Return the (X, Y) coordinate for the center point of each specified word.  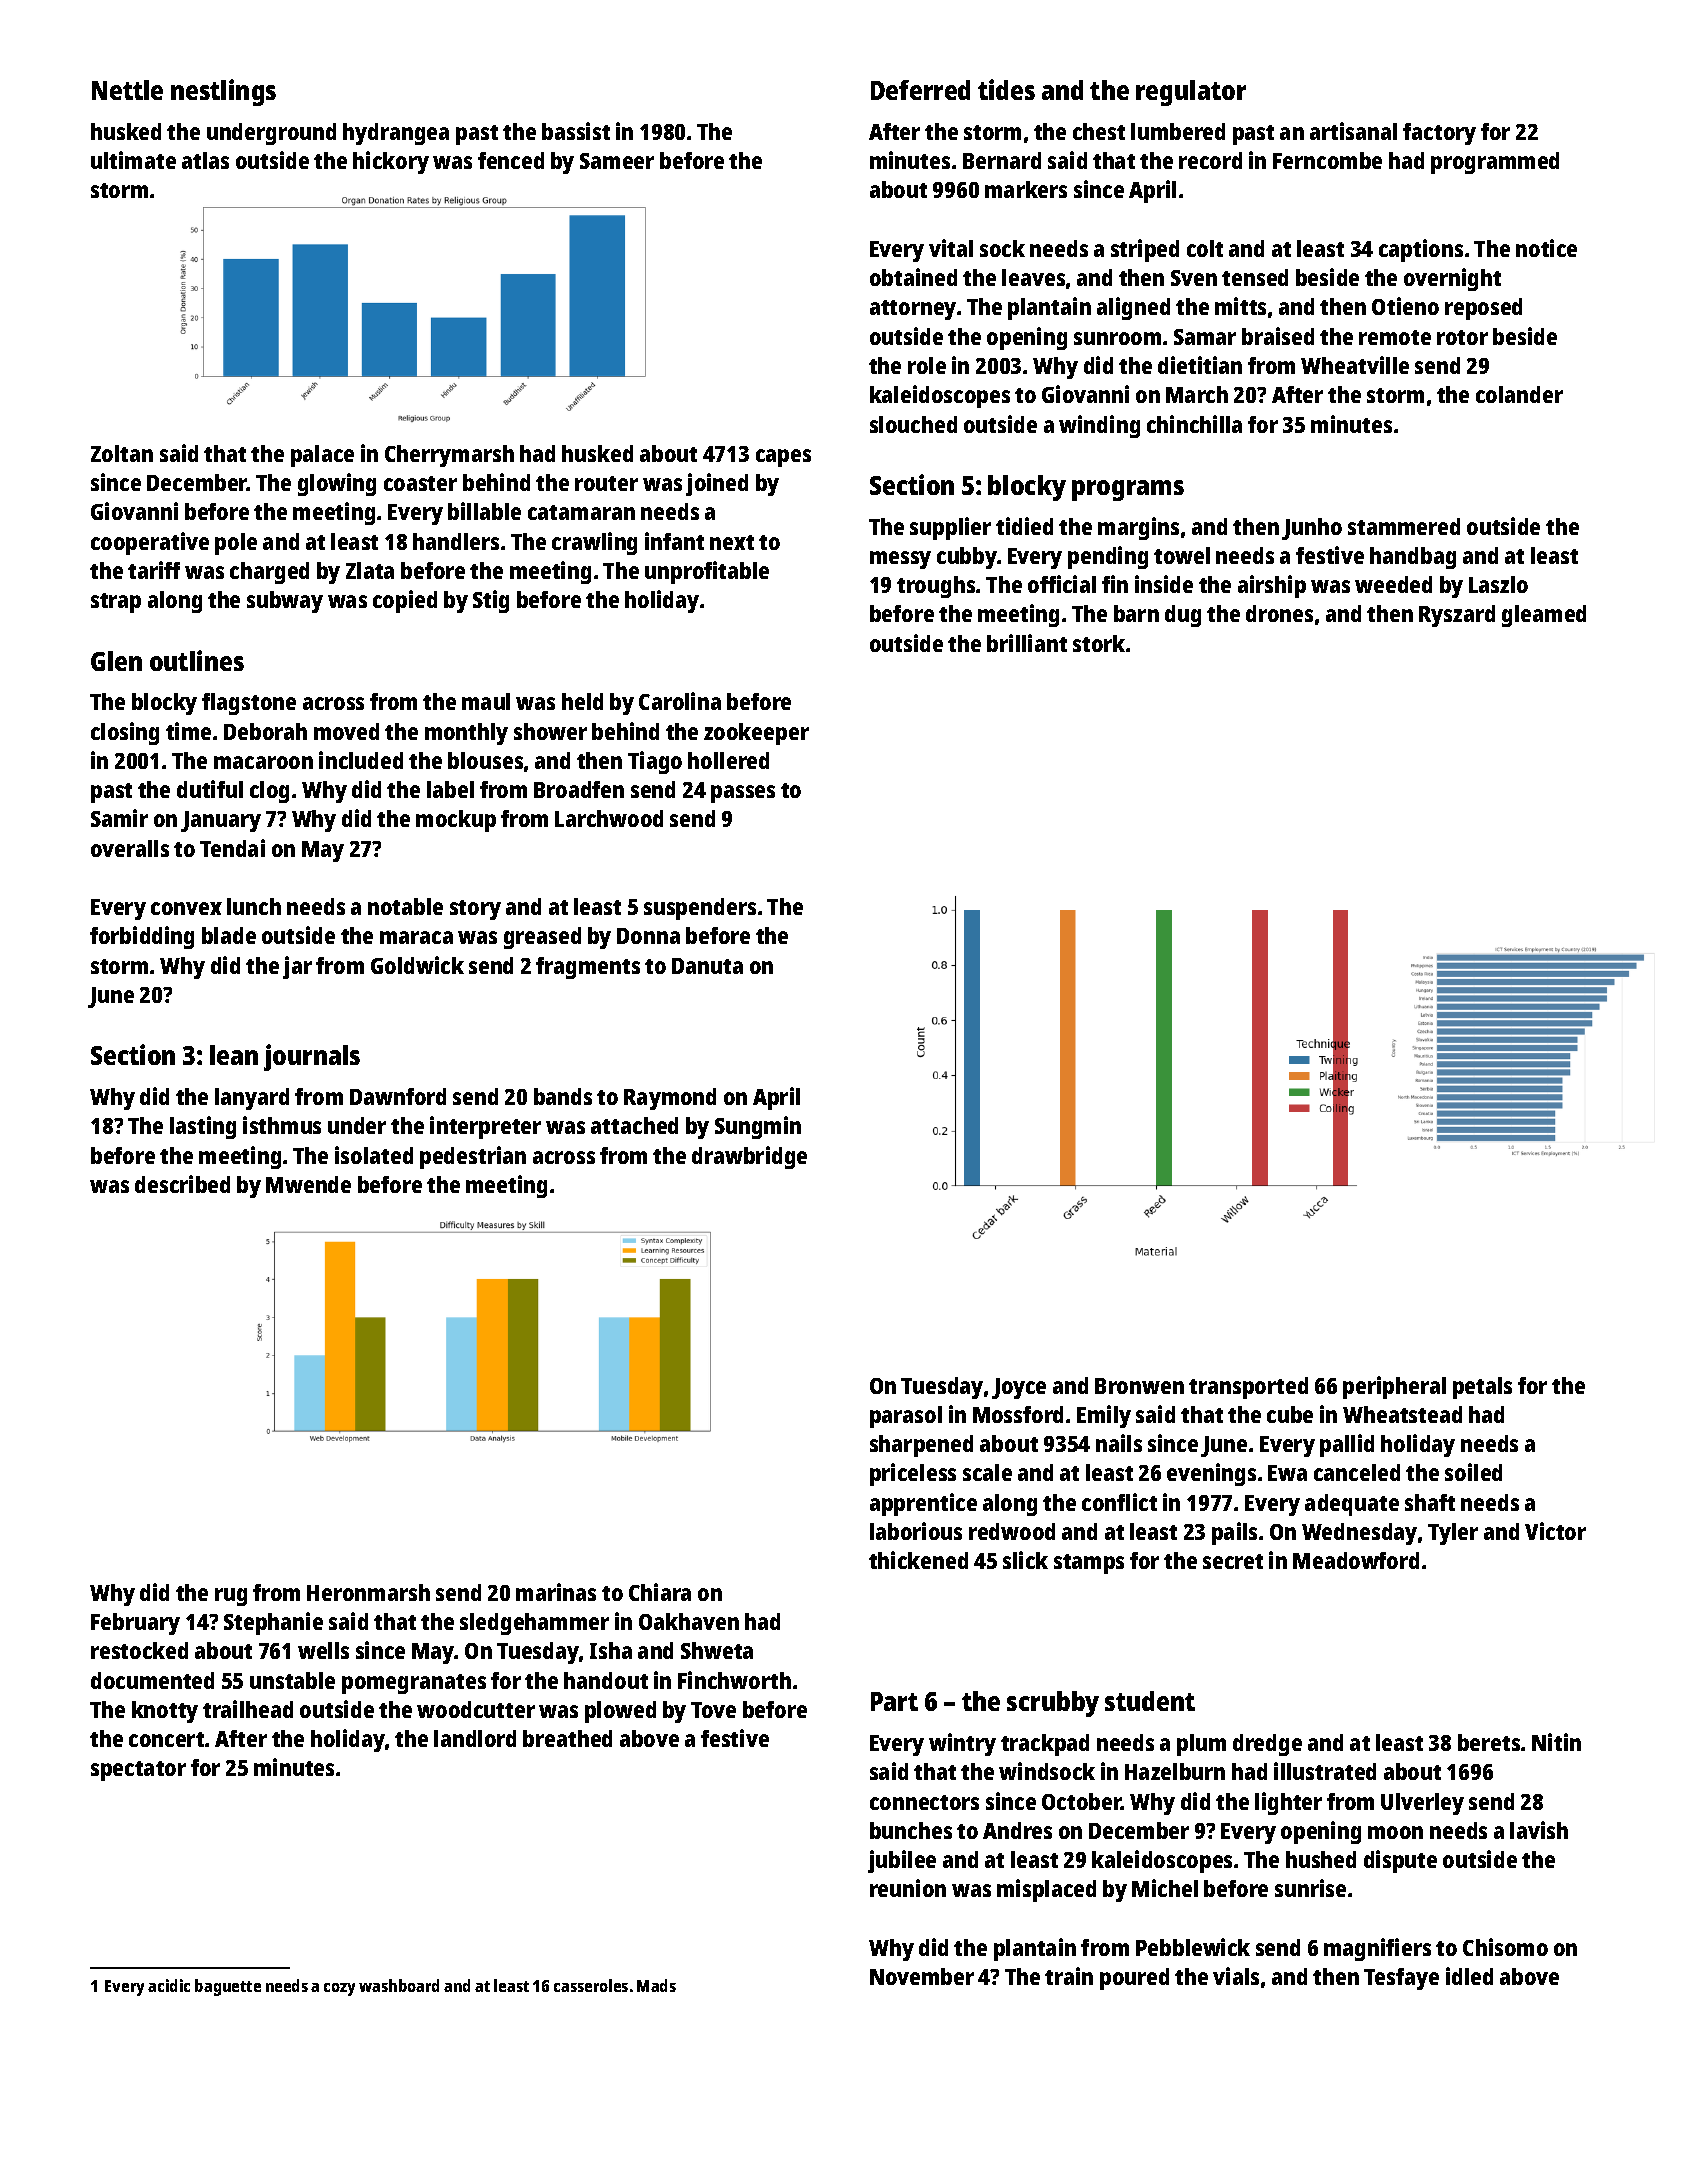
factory (1439, 134)
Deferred (920, 90)
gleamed (1544, 616)
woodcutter (476, 1709)
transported (1248, 1388)
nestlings (223, 92)
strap (116, 603)
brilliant (1027, 643)
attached (634, 1125)
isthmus (282, 1125)
